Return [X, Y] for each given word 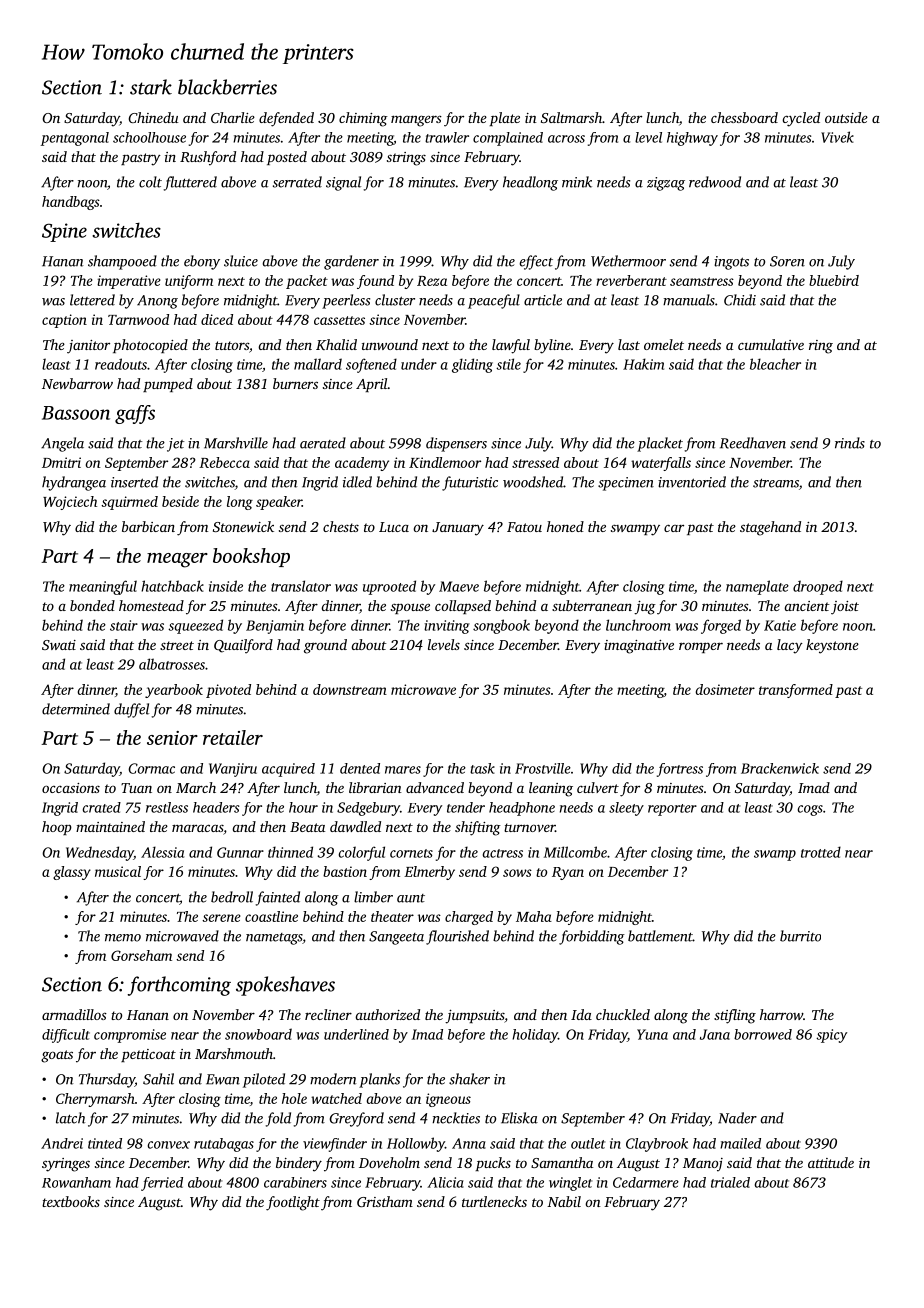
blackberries [227, 87]
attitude [831, 1162]
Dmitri [61, 462]
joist [845, 608]
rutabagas [224, 1145]
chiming [363, 119]
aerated [323, 443]
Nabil [564, 1201]
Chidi [740, 300]
